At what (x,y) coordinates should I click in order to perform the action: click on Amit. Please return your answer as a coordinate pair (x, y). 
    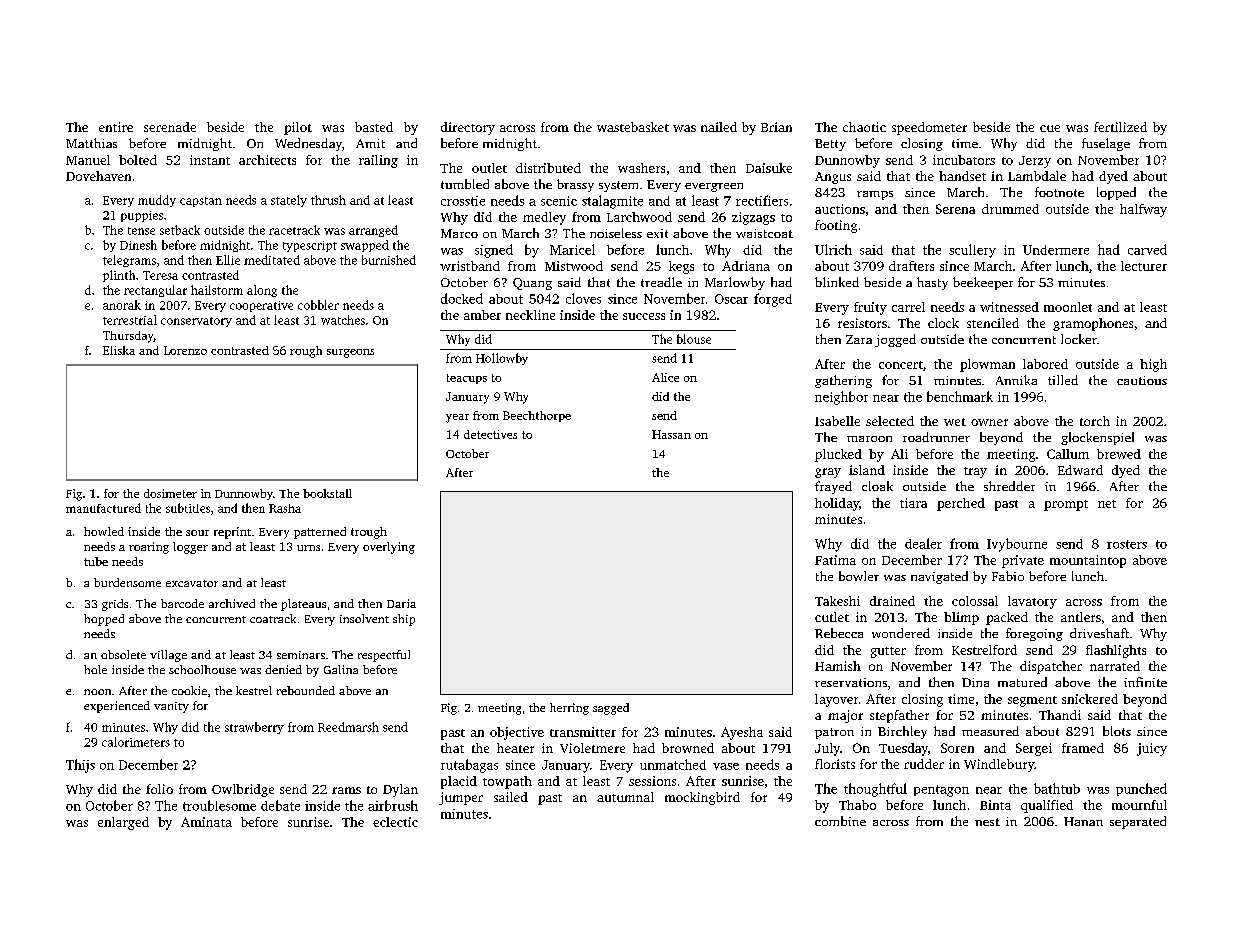
    Looking at the image, I should click on (370, 143).
